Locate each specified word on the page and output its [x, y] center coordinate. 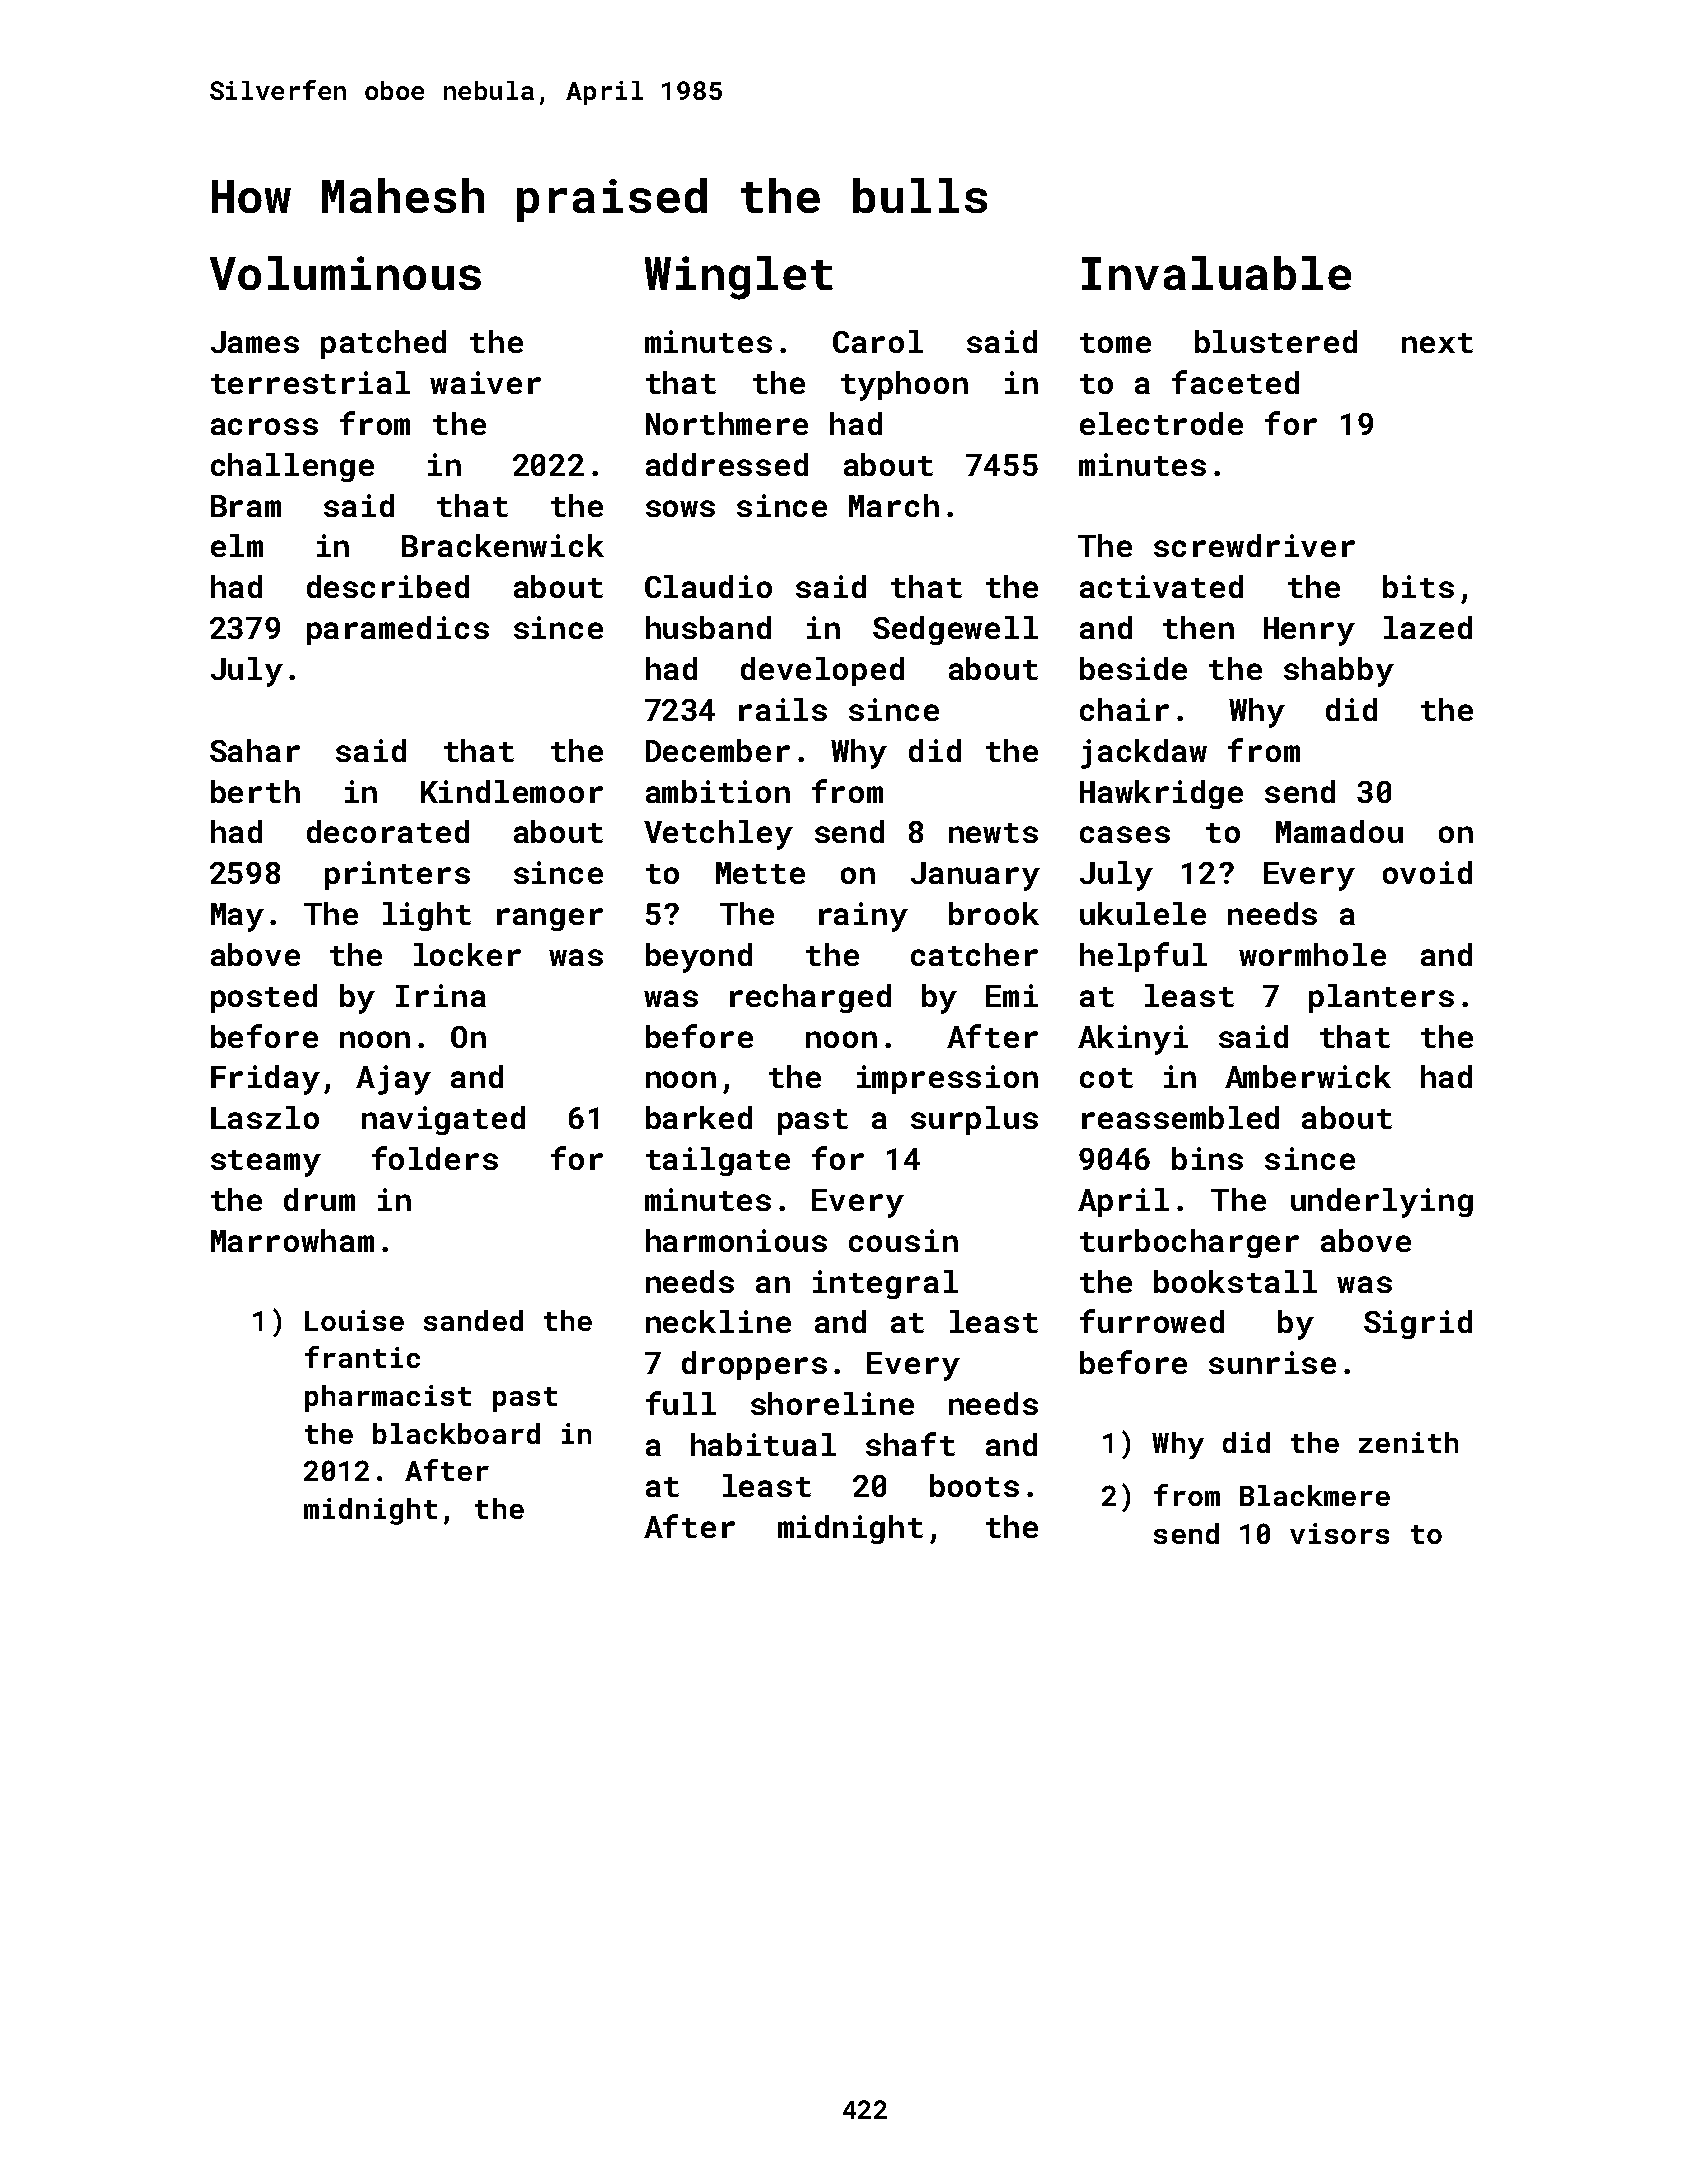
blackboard [456, 1433]
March [894, 505]
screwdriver [1254, 545]
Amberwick [1308, 1076]
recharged [810, 998]
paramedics [398, 630]
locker [467, 954]
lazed [1428, 627]
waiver [485, 382]
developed [822, 671]
